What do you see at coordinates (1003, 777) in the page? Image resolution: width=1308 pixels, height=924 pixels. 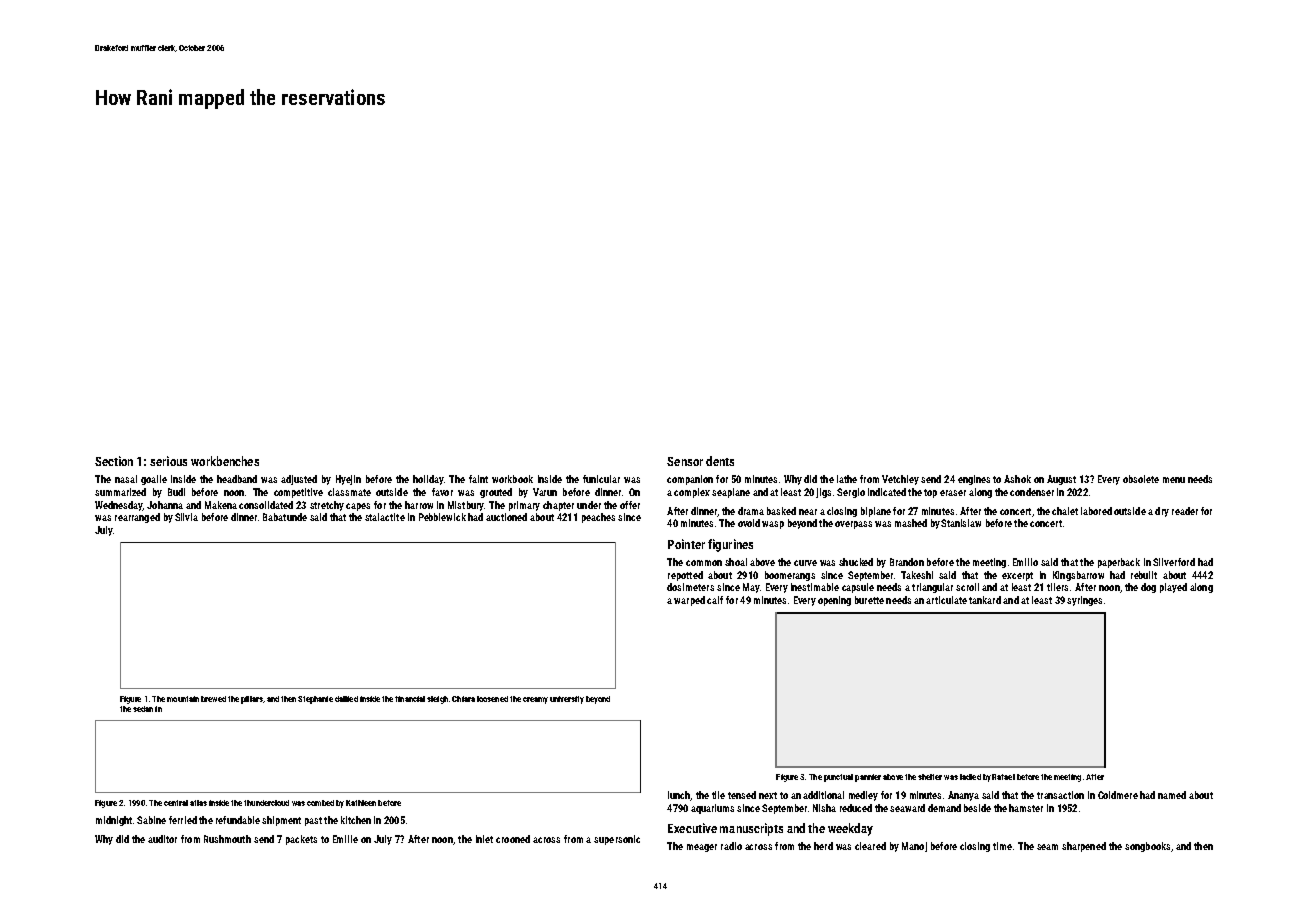 I see `Rafael` at bounding box center [1003, 777].
